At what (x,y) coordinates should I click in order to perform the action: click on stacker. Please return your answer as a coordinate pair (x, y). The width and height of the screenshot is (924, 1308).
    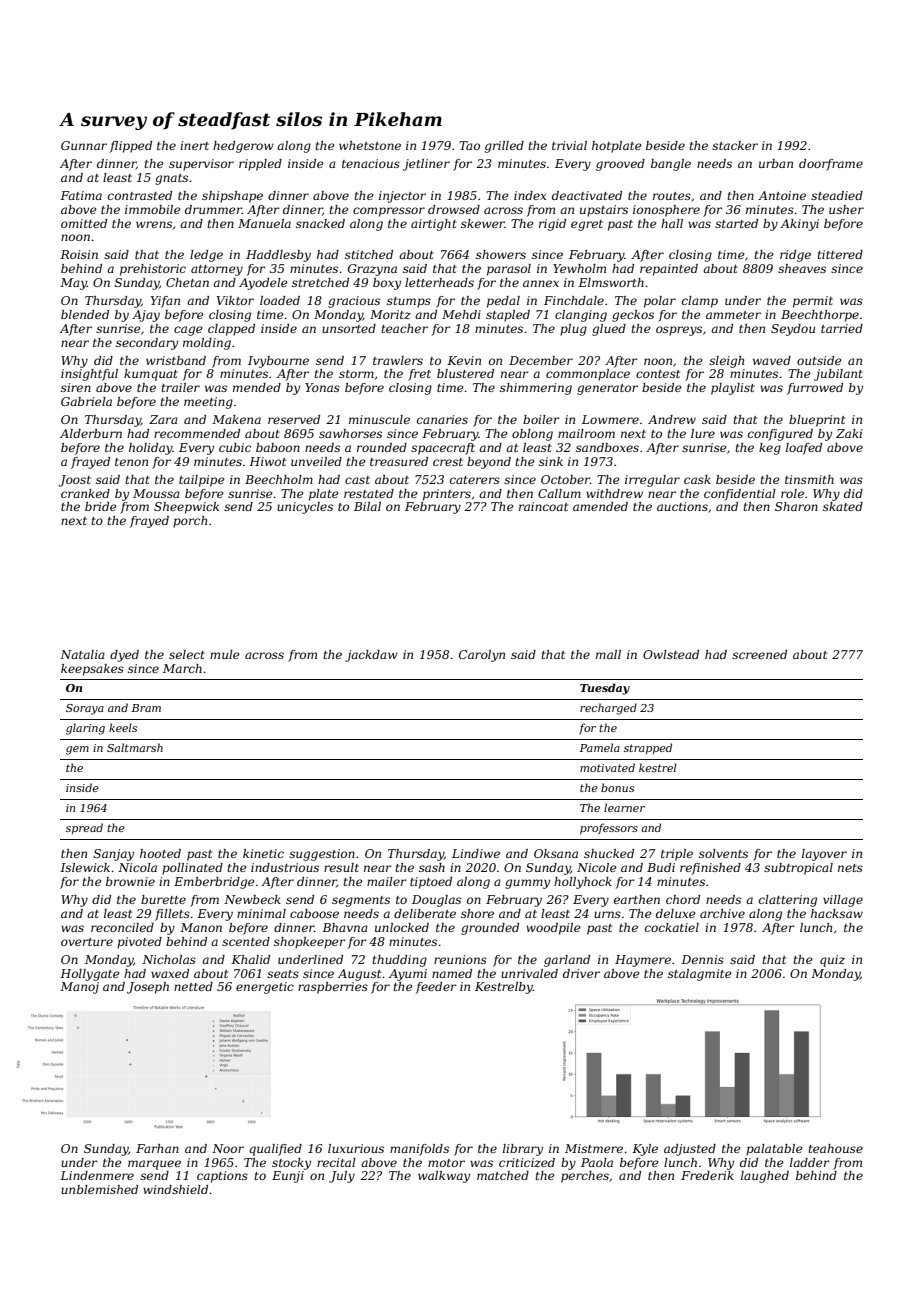
    Looking at the image, I should click on (735, 145).
